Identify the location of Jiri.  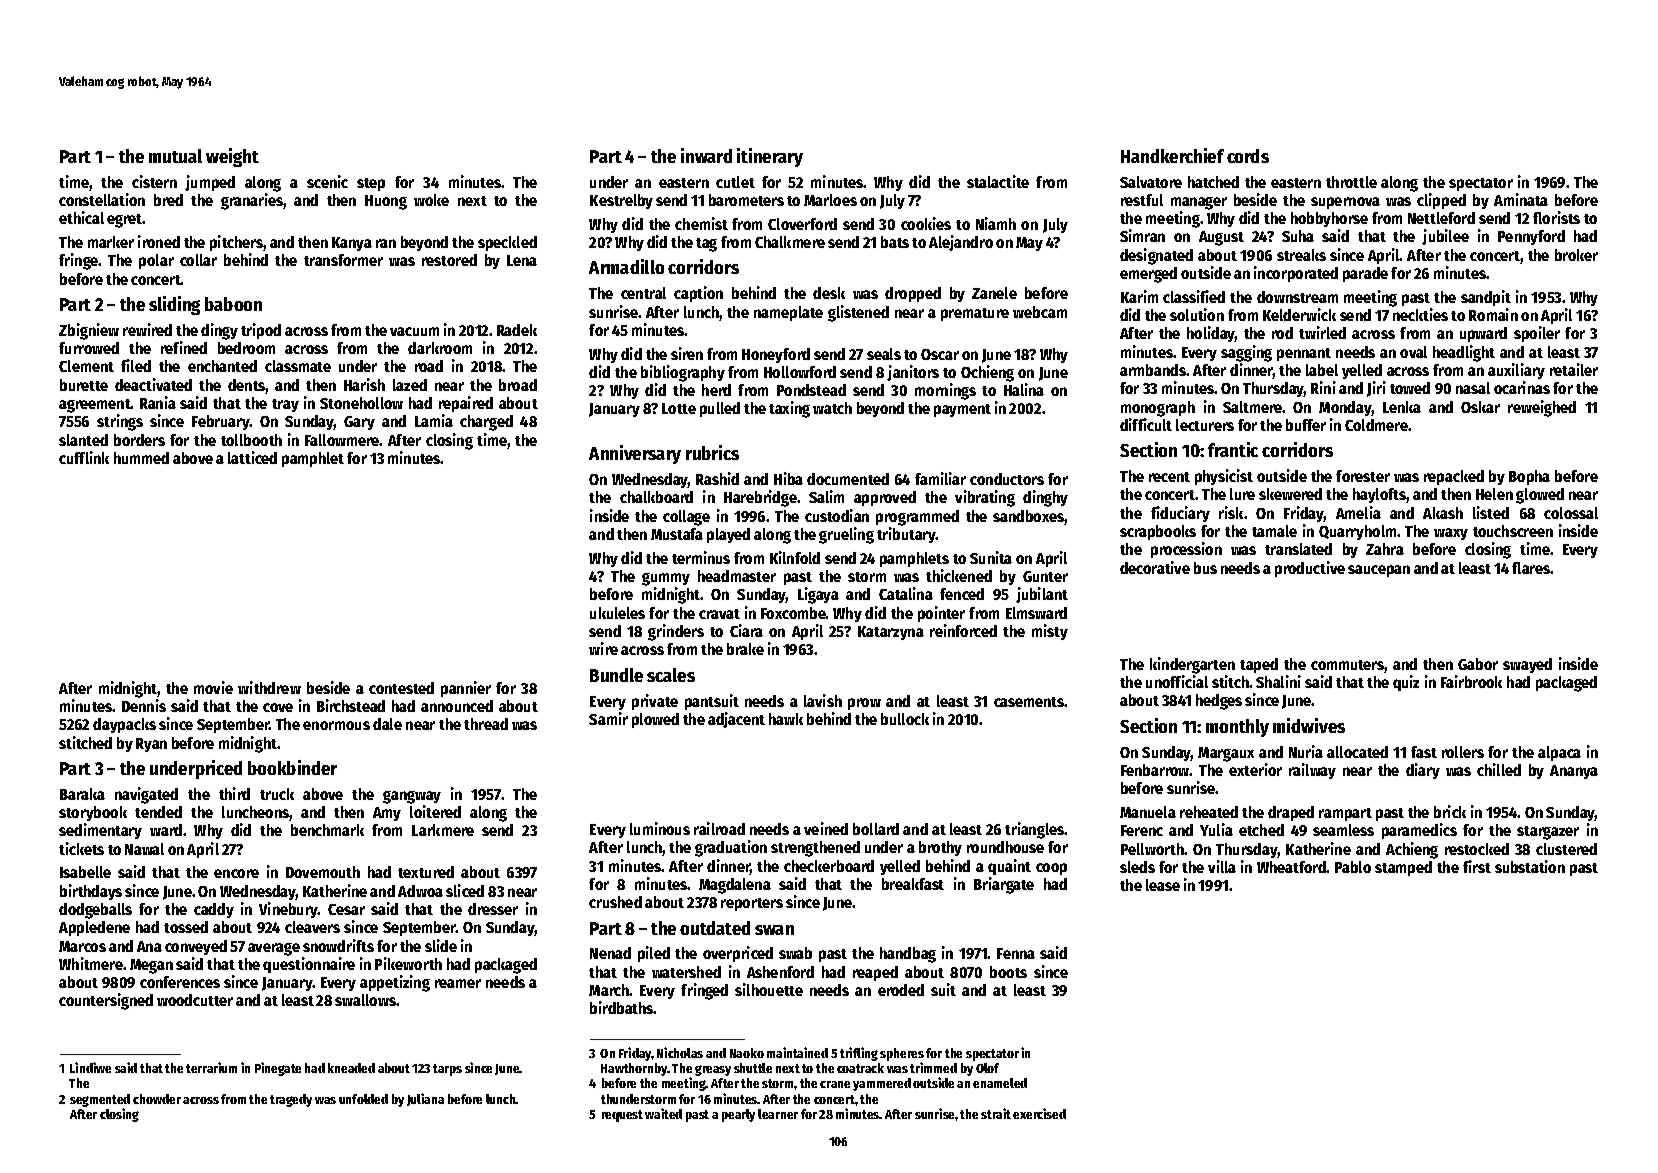
(1376, 389).
